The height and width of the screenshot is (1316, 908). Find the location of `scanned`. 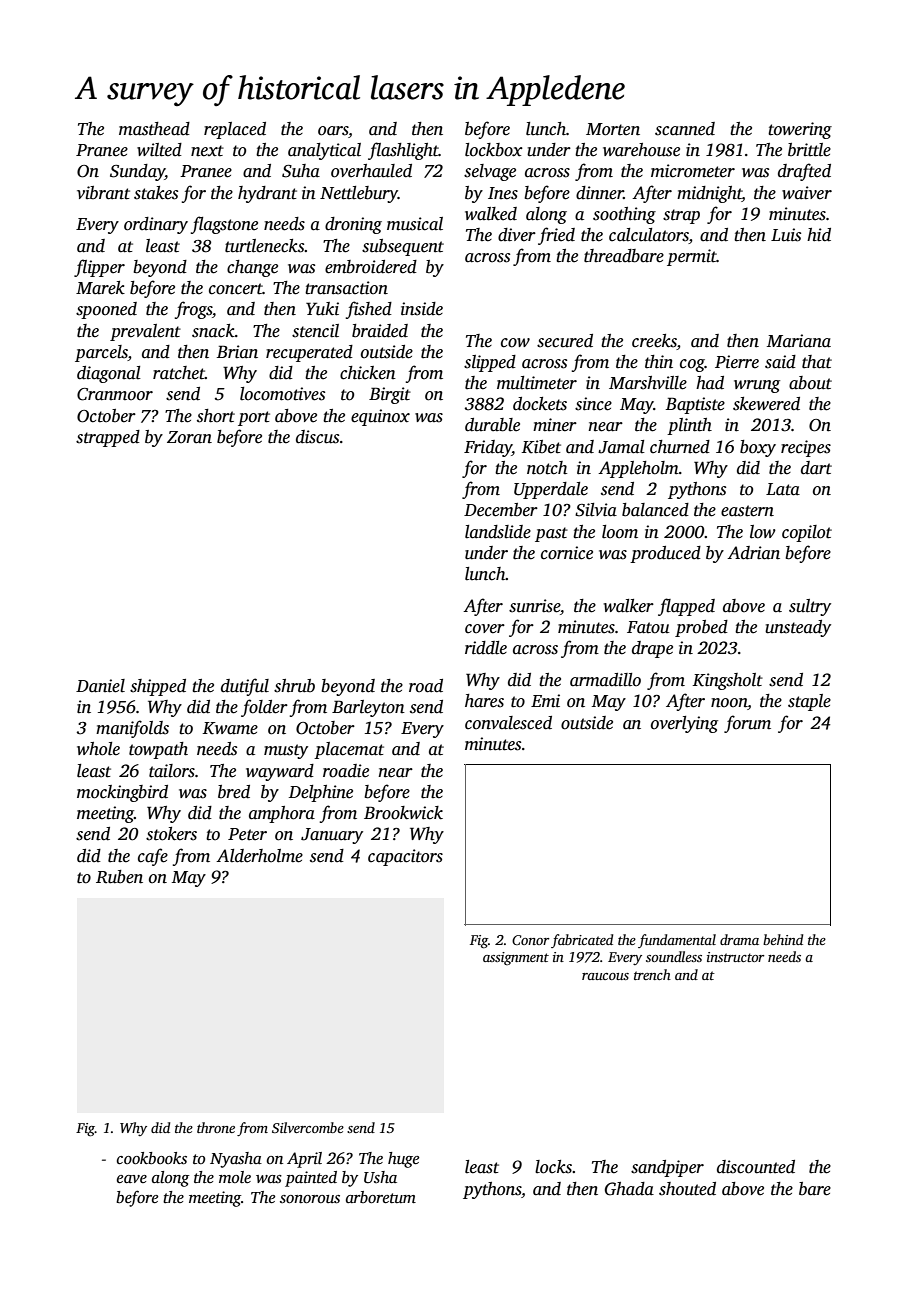

scanned is located at coordinates (685, 129).
